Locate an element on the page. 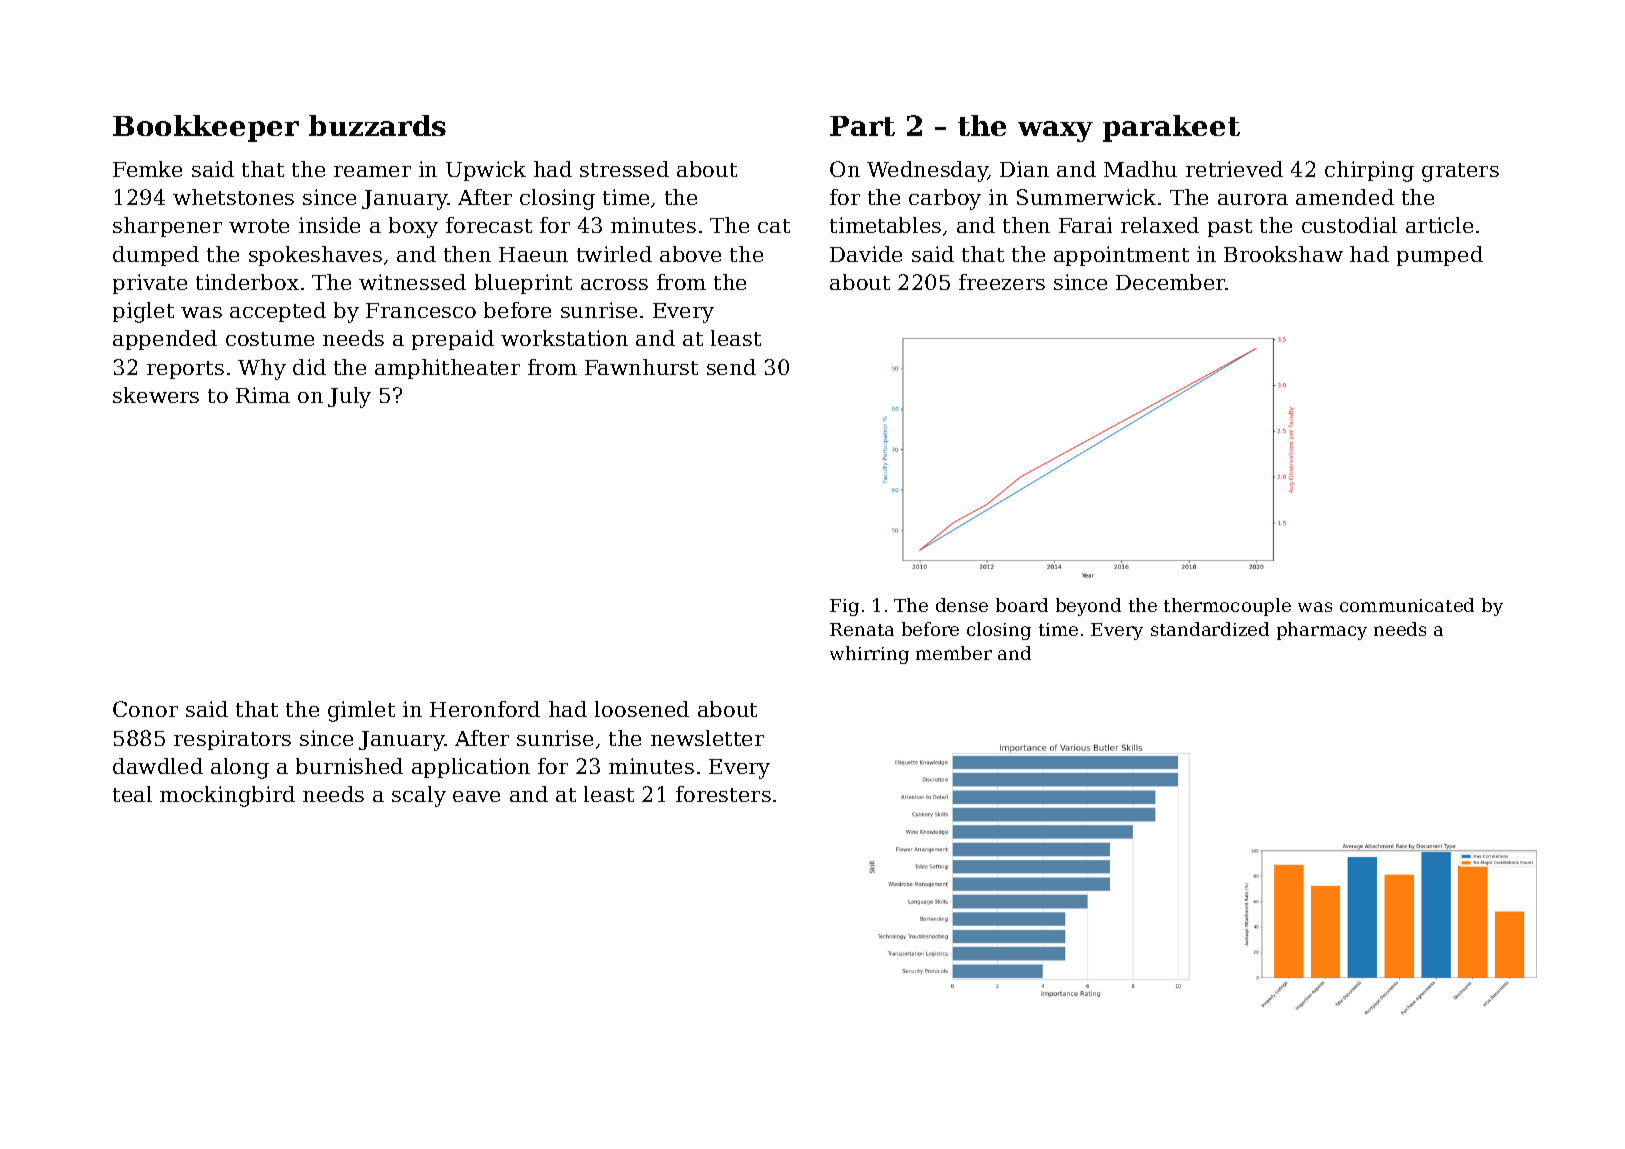 The width and height of the image is (1625, 1149). board is located at coordinates (1022, 605).
